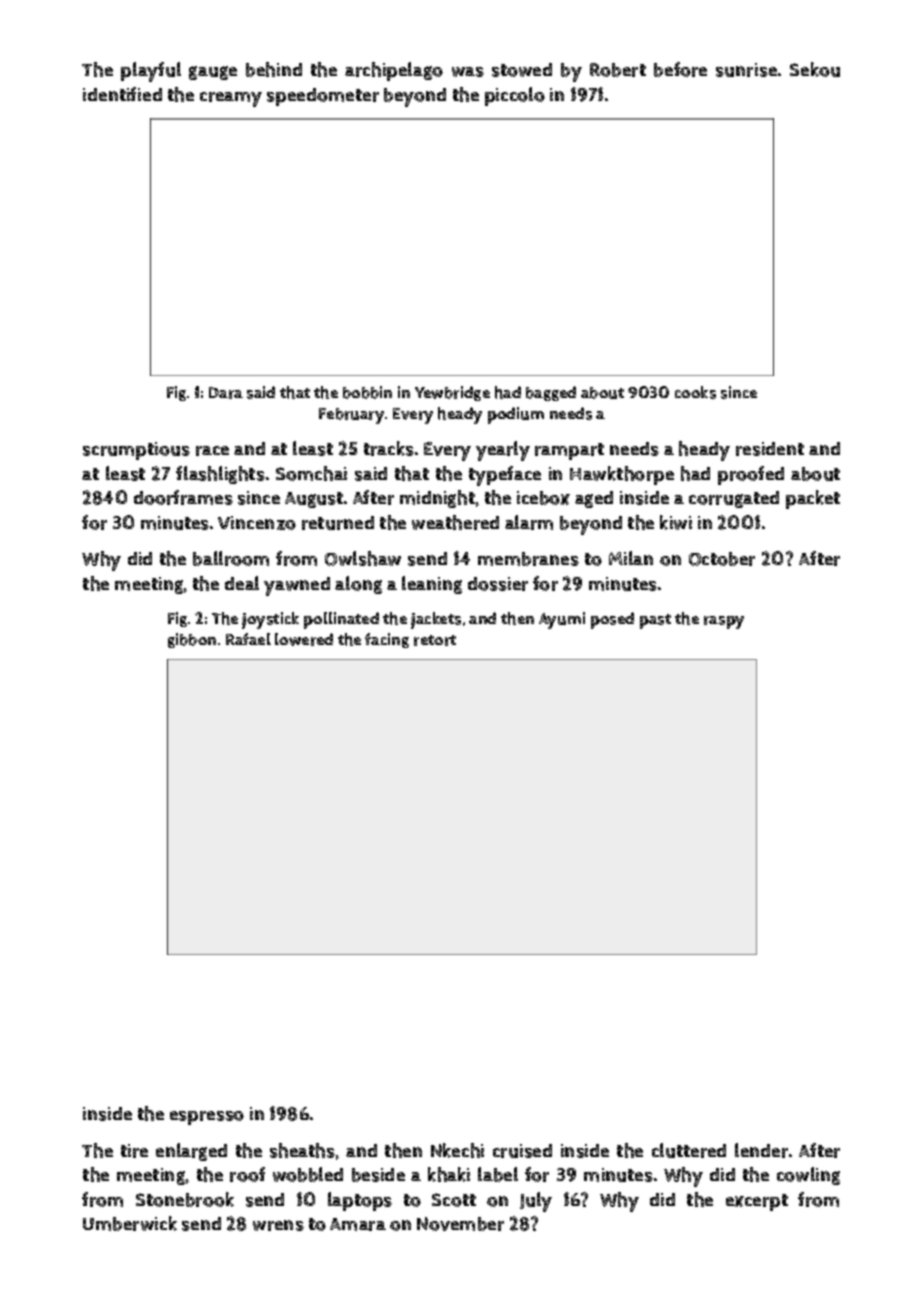 The image size is (924, 1308). I want to click on piccolo, so click(515, 96).
